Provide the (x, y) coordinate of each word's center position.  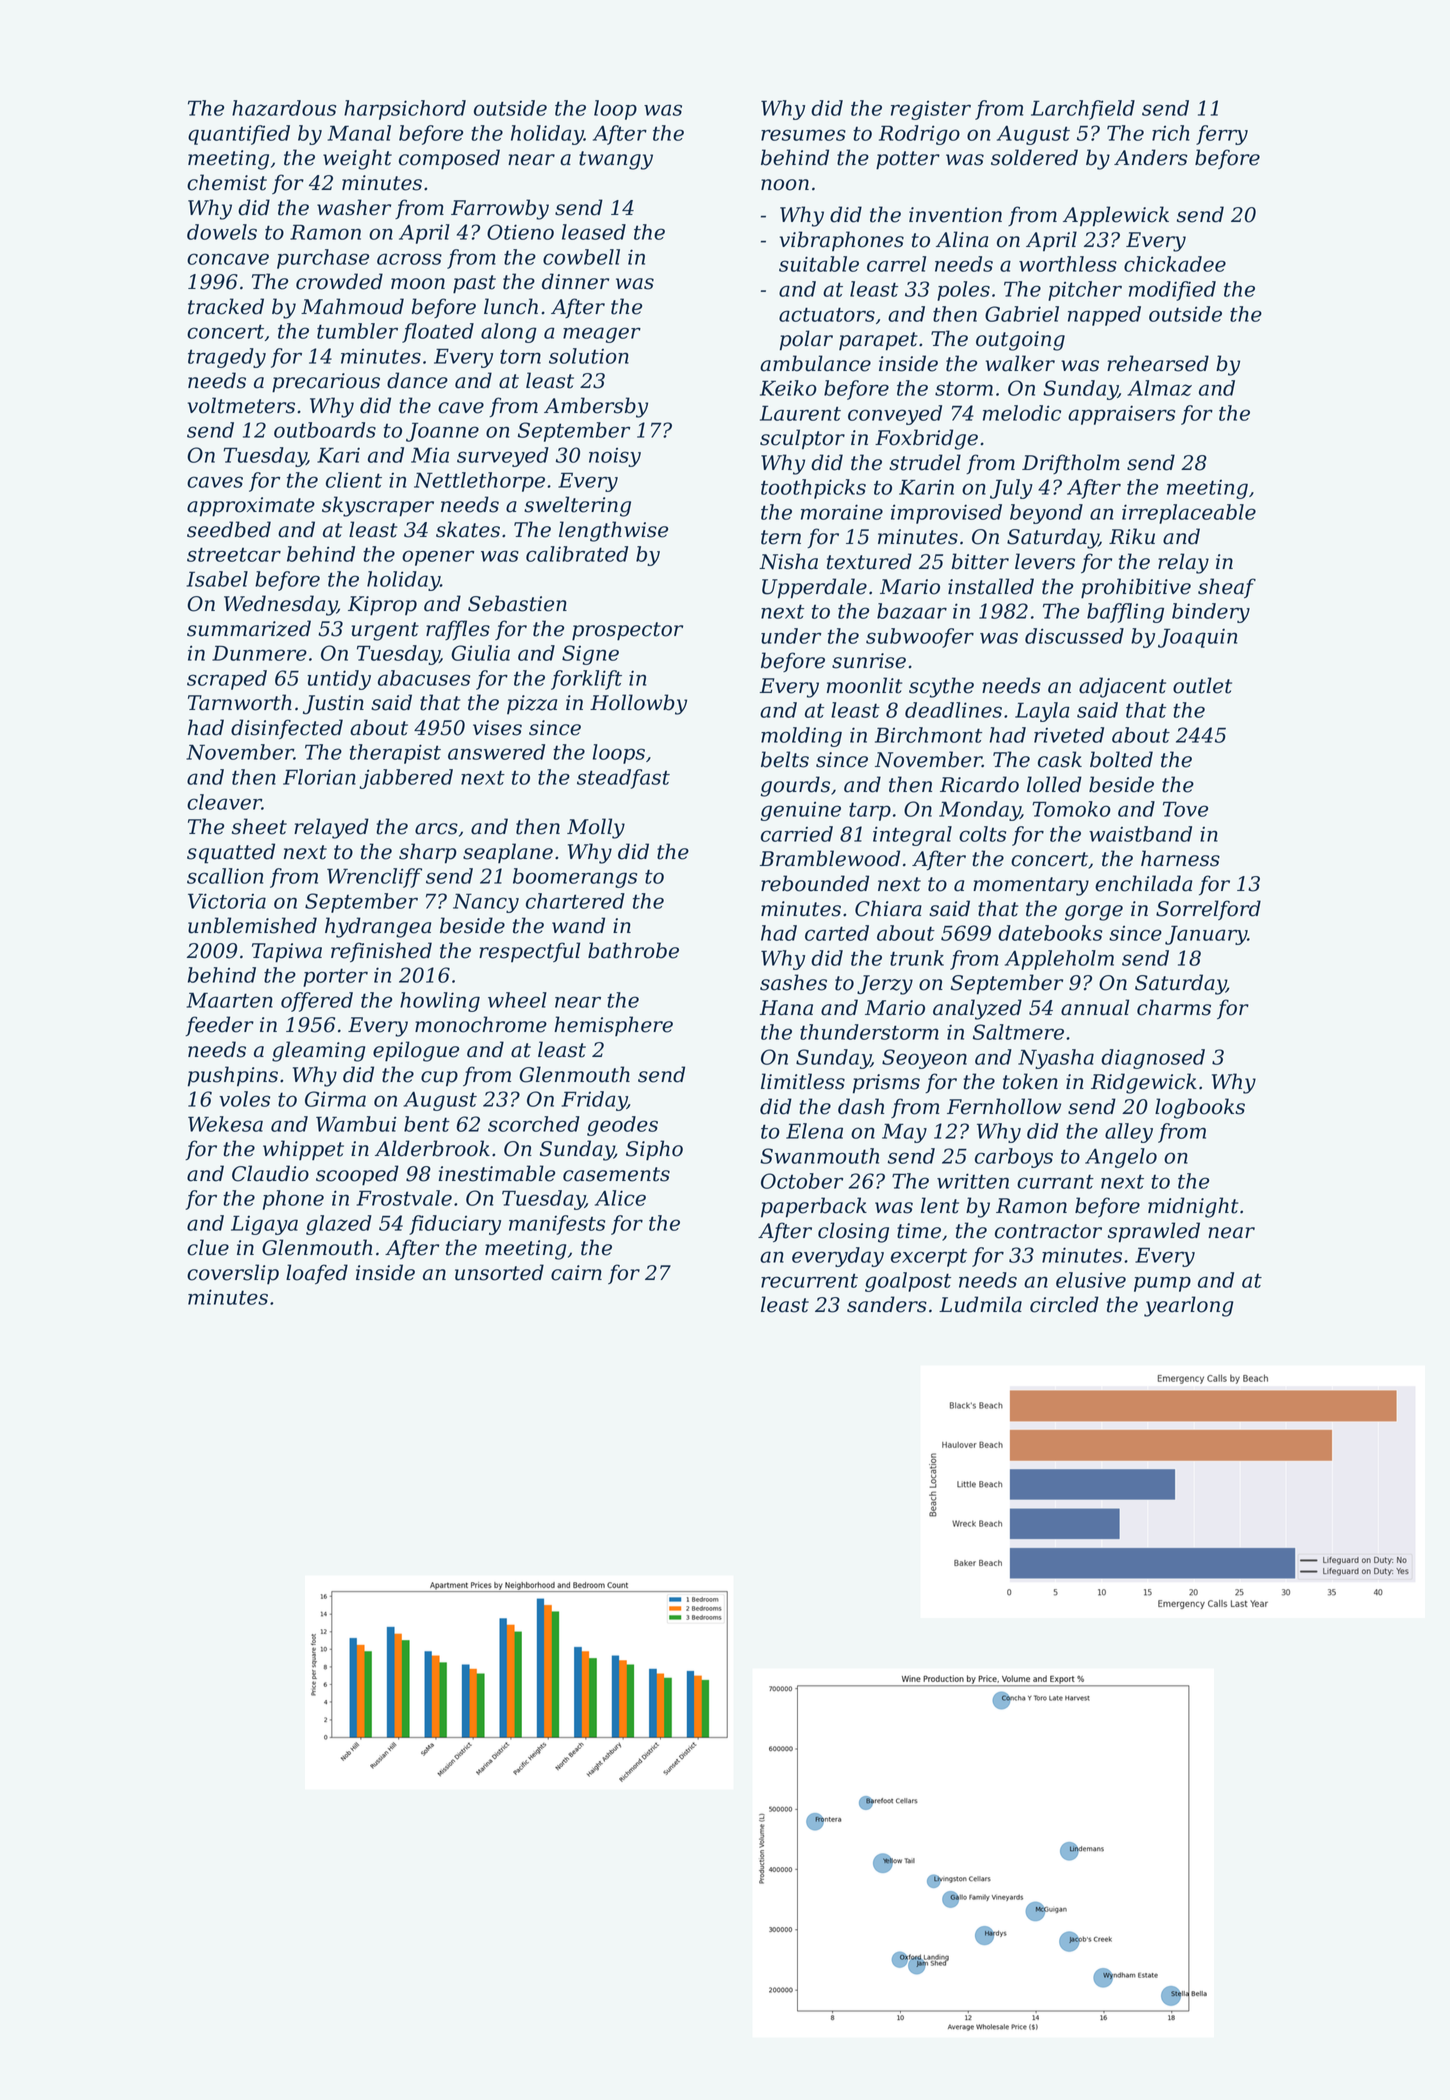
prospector (627, 631)
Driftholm (1071, 464)
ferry (1222, 135)
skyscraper (378, 506)
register (931, 110)
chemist (227, 182)
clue (208, 1247)
